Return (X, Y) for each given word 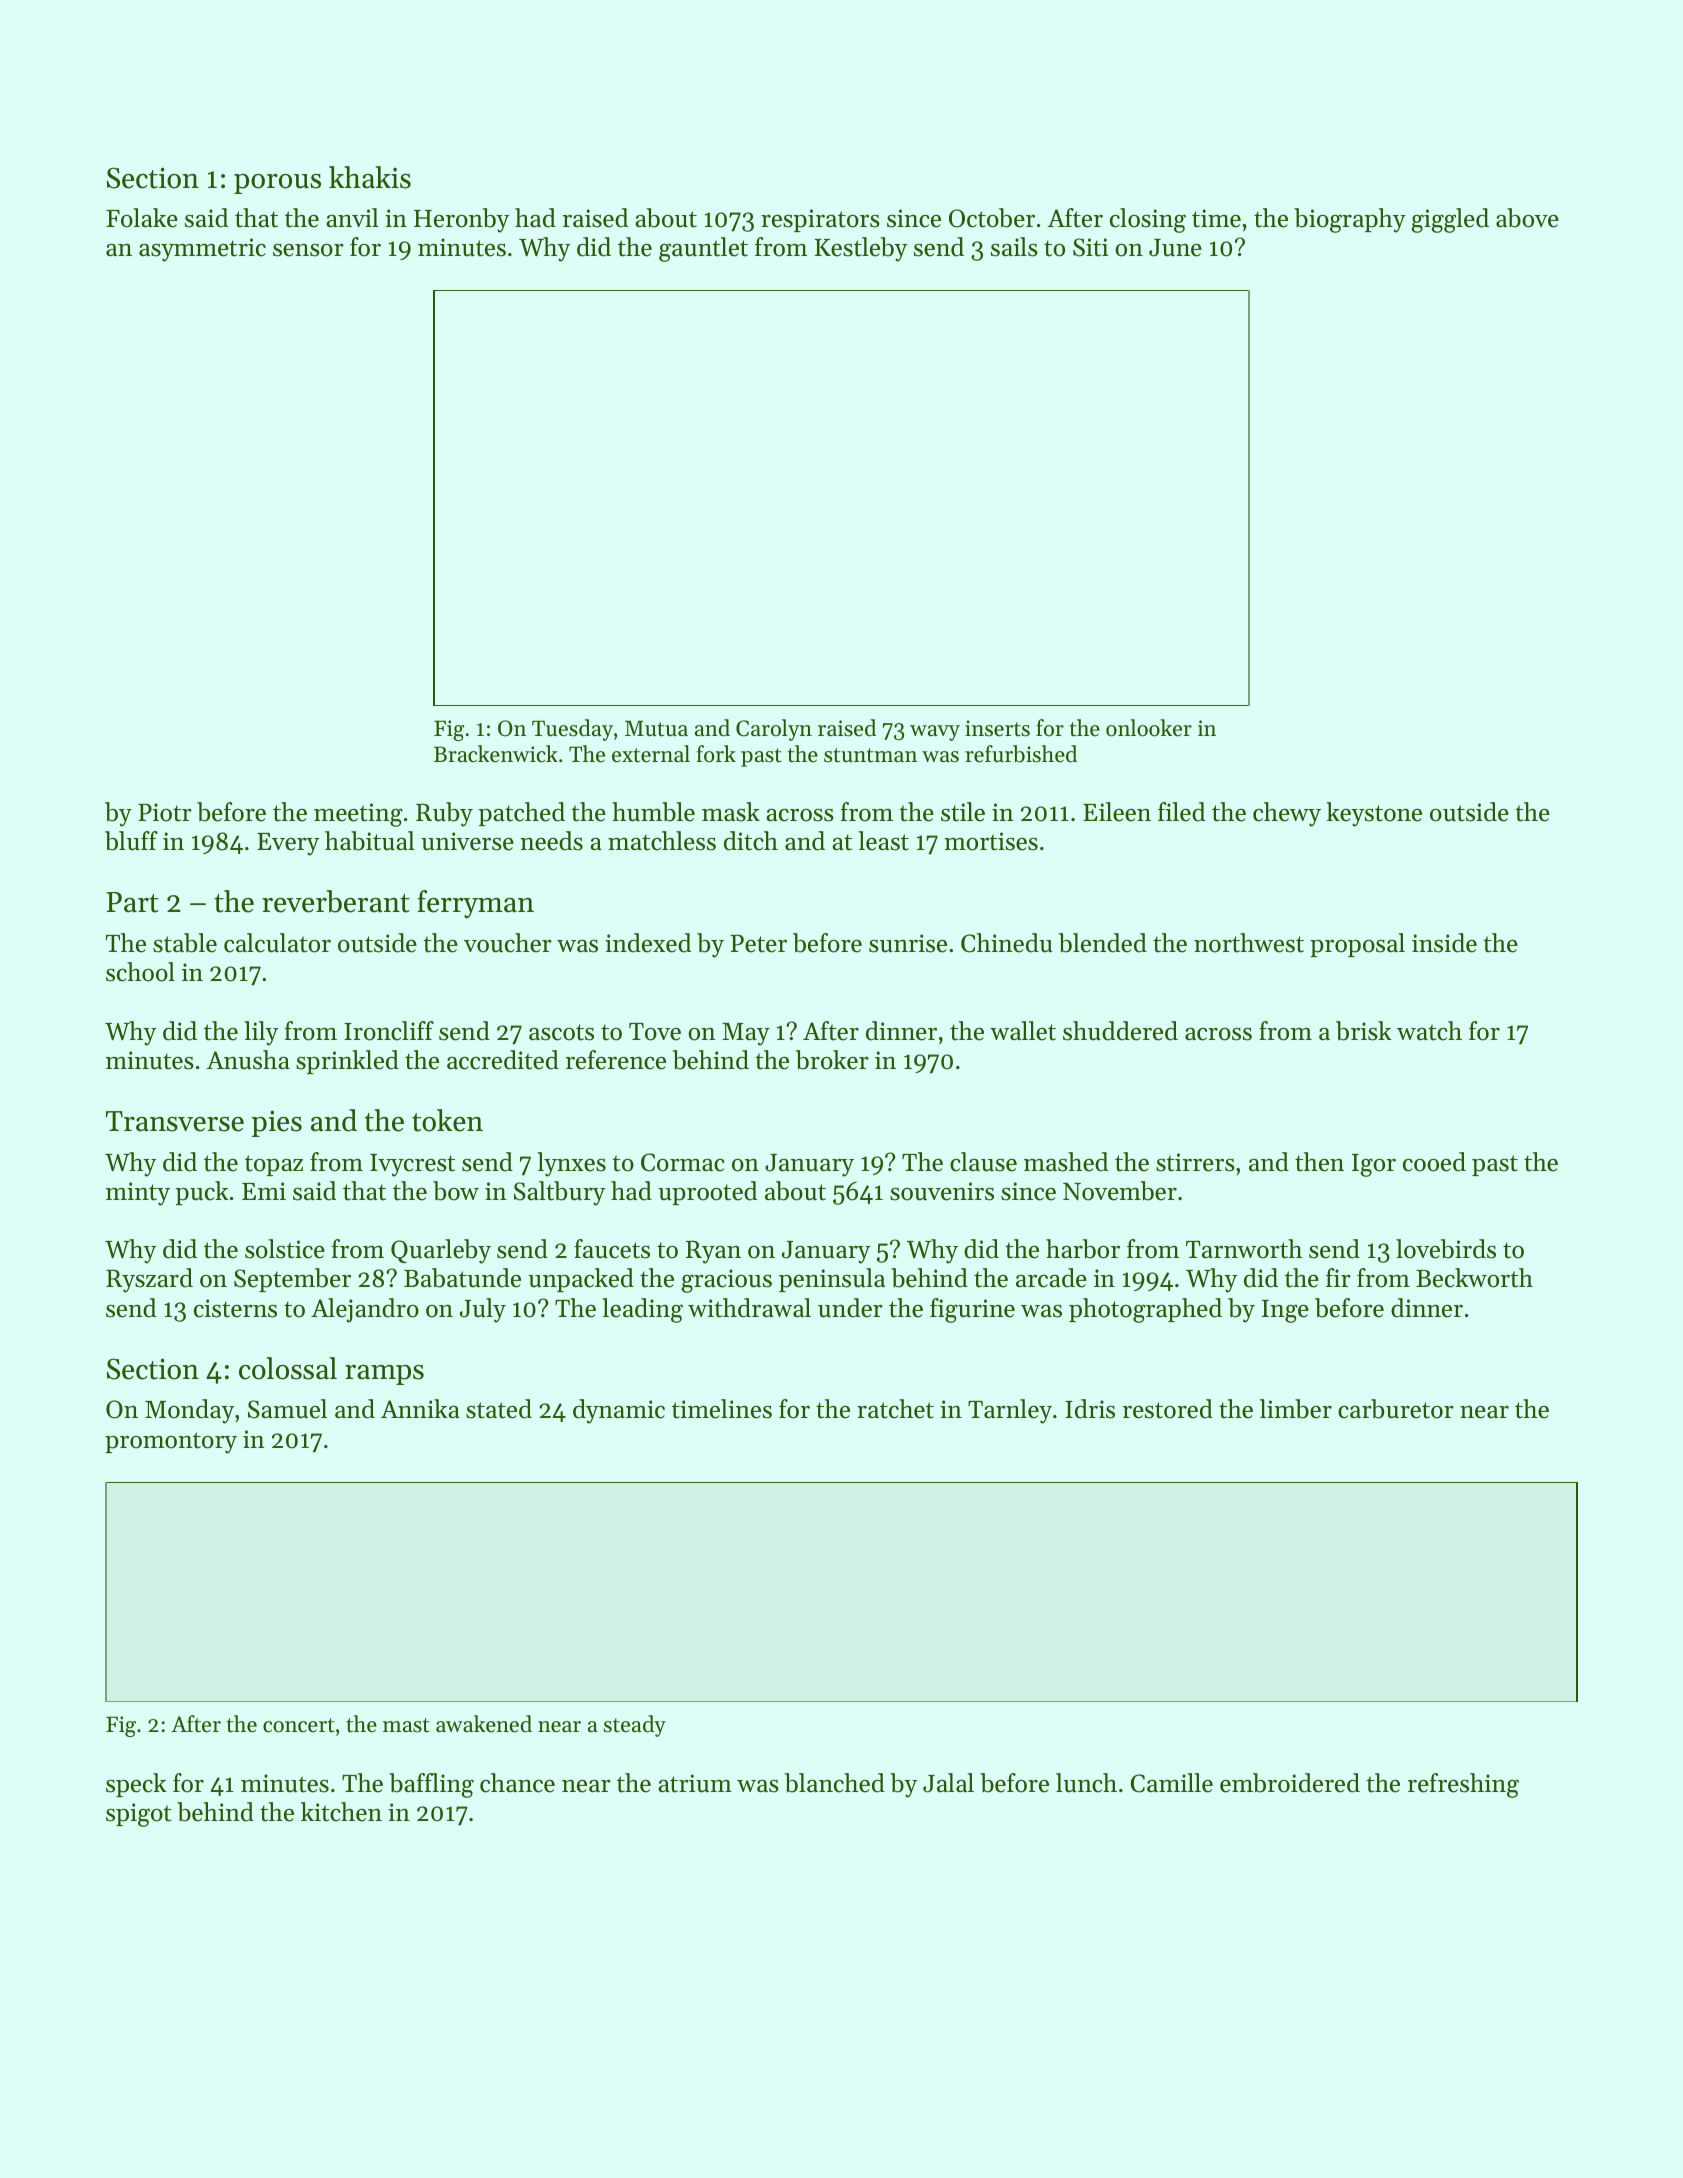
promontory (171, 1443)
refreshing (1463, 1785)
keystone (1374, 814)
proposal (1357, 945)
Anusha (248, 1060)
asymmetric (202, 250)
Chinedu (1006, 943)
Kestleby (861, 249)
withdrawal (749, 1308)
